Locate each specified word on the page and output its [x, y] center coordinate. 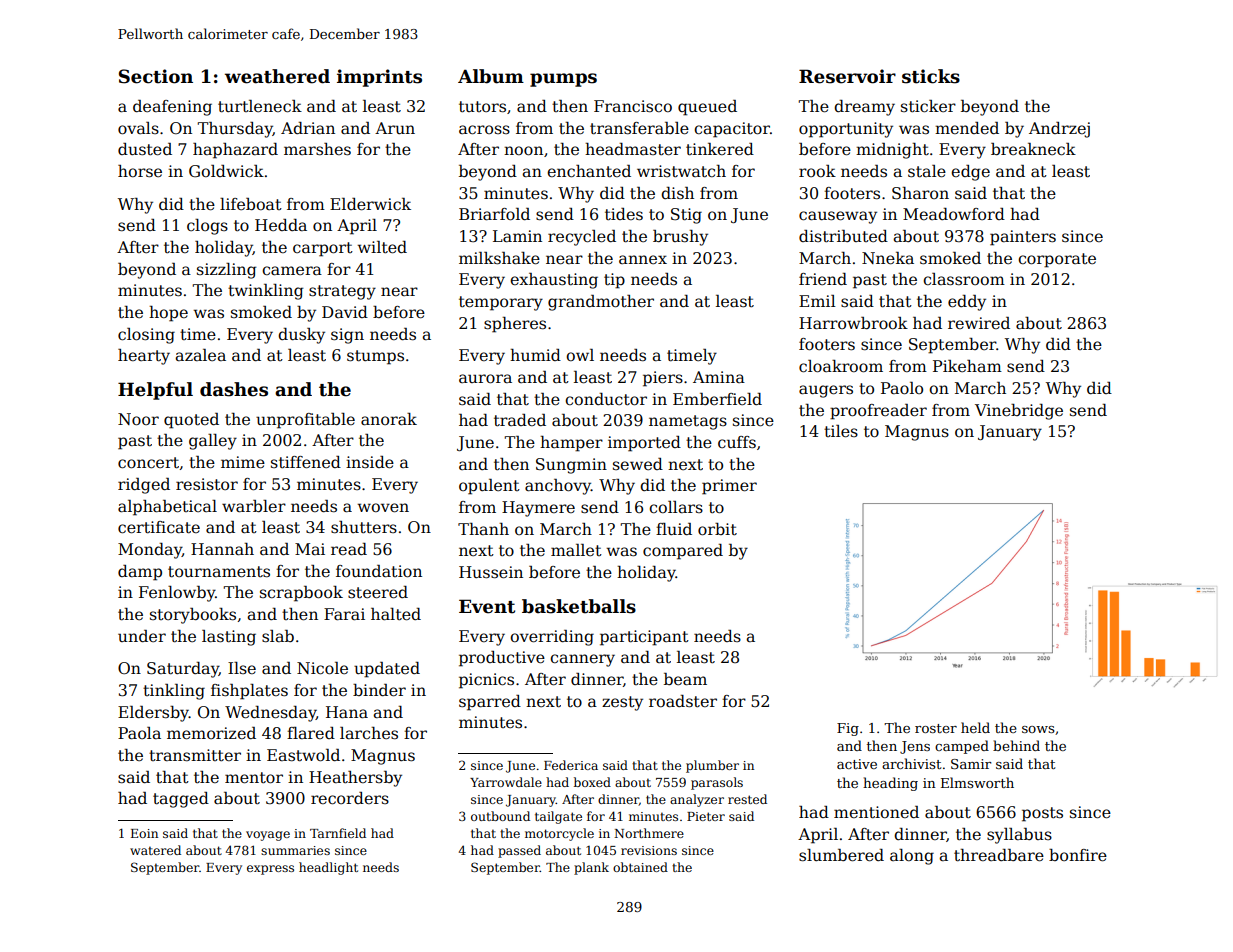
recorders [350, 798]
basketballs [579, 606]
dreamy [864, 108]
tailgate [558, 817]
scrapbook [301, 594]
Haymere [538, 509]
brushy [680, 238]
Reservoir [847, 76]
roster [936, 728]
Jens [915, 747]
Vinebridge [1019, 412]
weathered [277, 76]
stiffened [306, 462]
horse [140, 171]
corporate [1057, 260]
